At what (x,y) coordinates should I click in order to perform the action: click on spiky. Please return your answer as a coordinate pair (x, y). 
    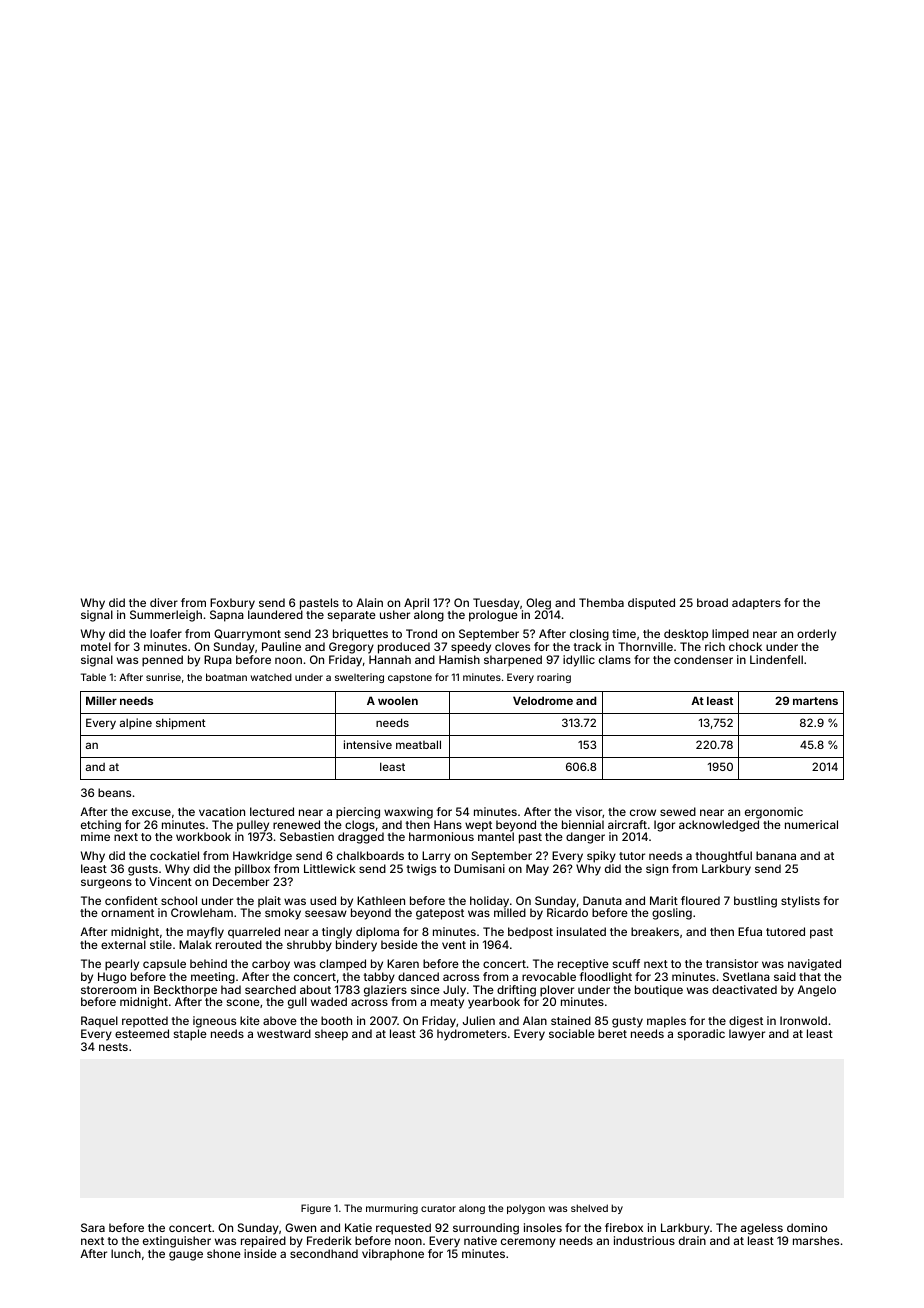
    Looking at the image, I should click on (601, 857).
